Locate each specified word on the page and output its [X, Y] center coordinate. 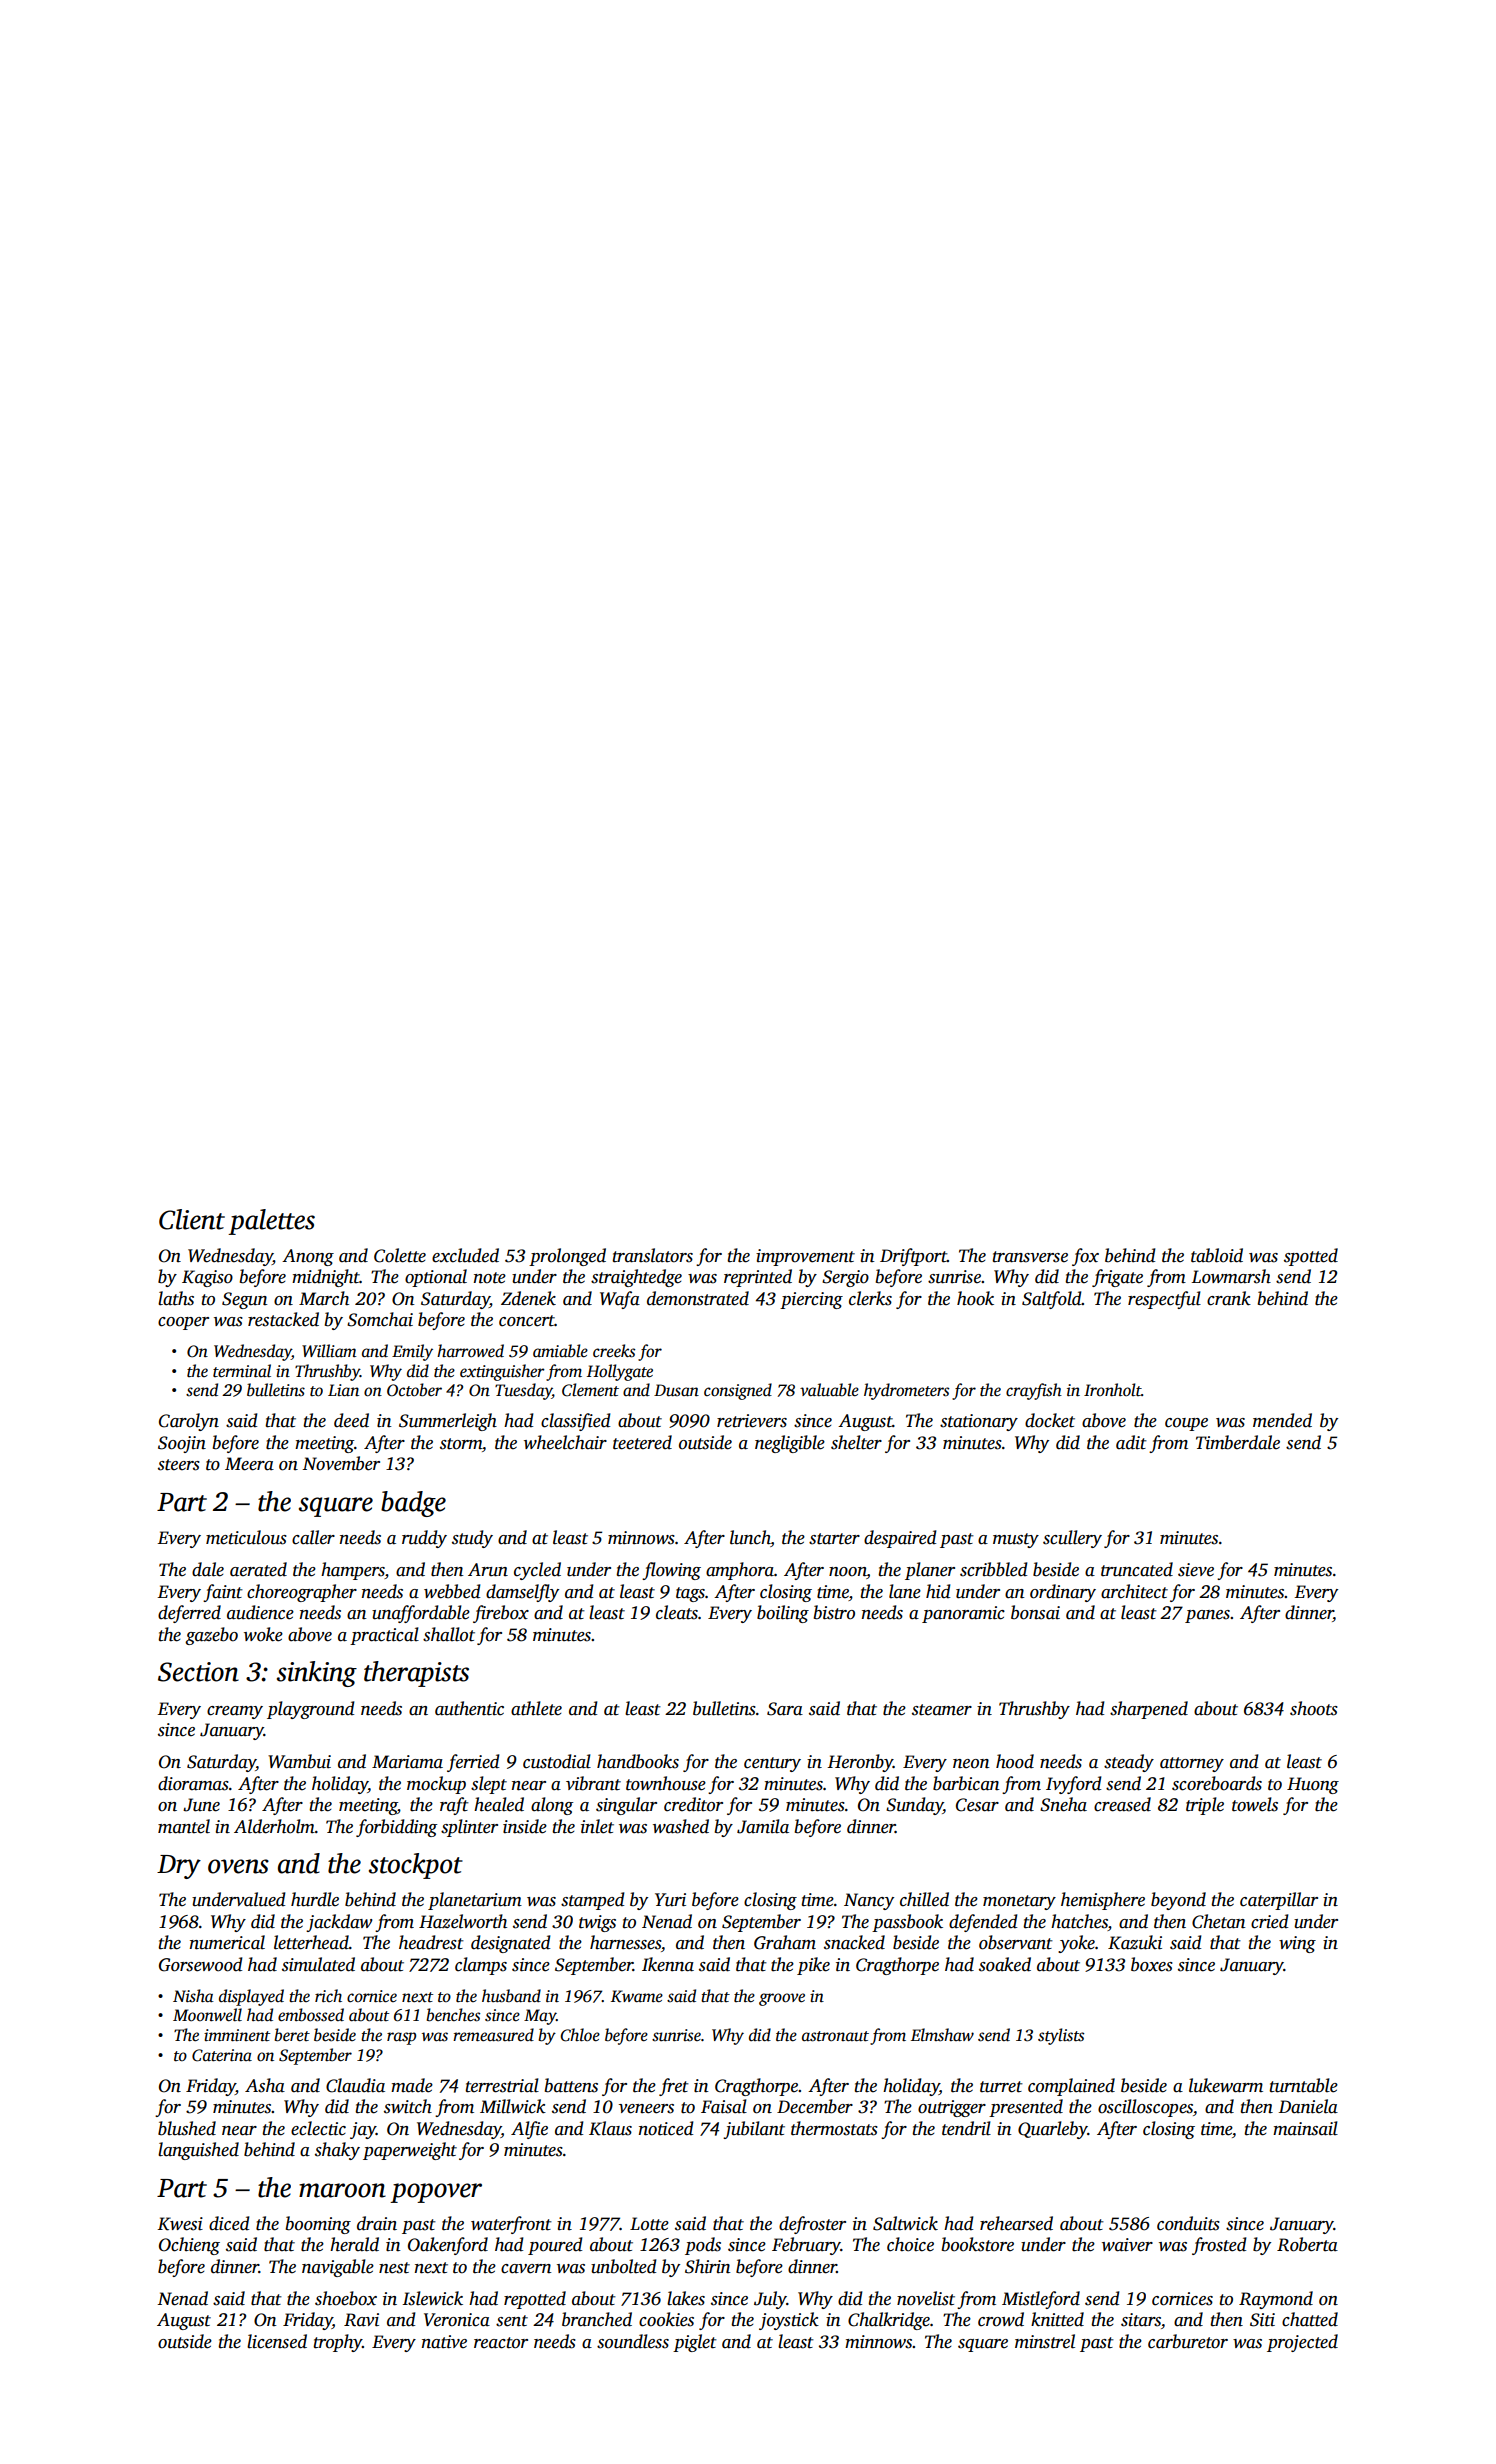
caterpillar [1279, 1901]
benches [453, 2015]
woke [263, 1634]
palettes [271, 1222]
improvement [805, 1257]
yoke [1076, 1944]
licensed [277, 2341]
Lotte [649, 2224]
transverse [1030, 1257]
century [772, 1764]
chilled [924, 1899]
